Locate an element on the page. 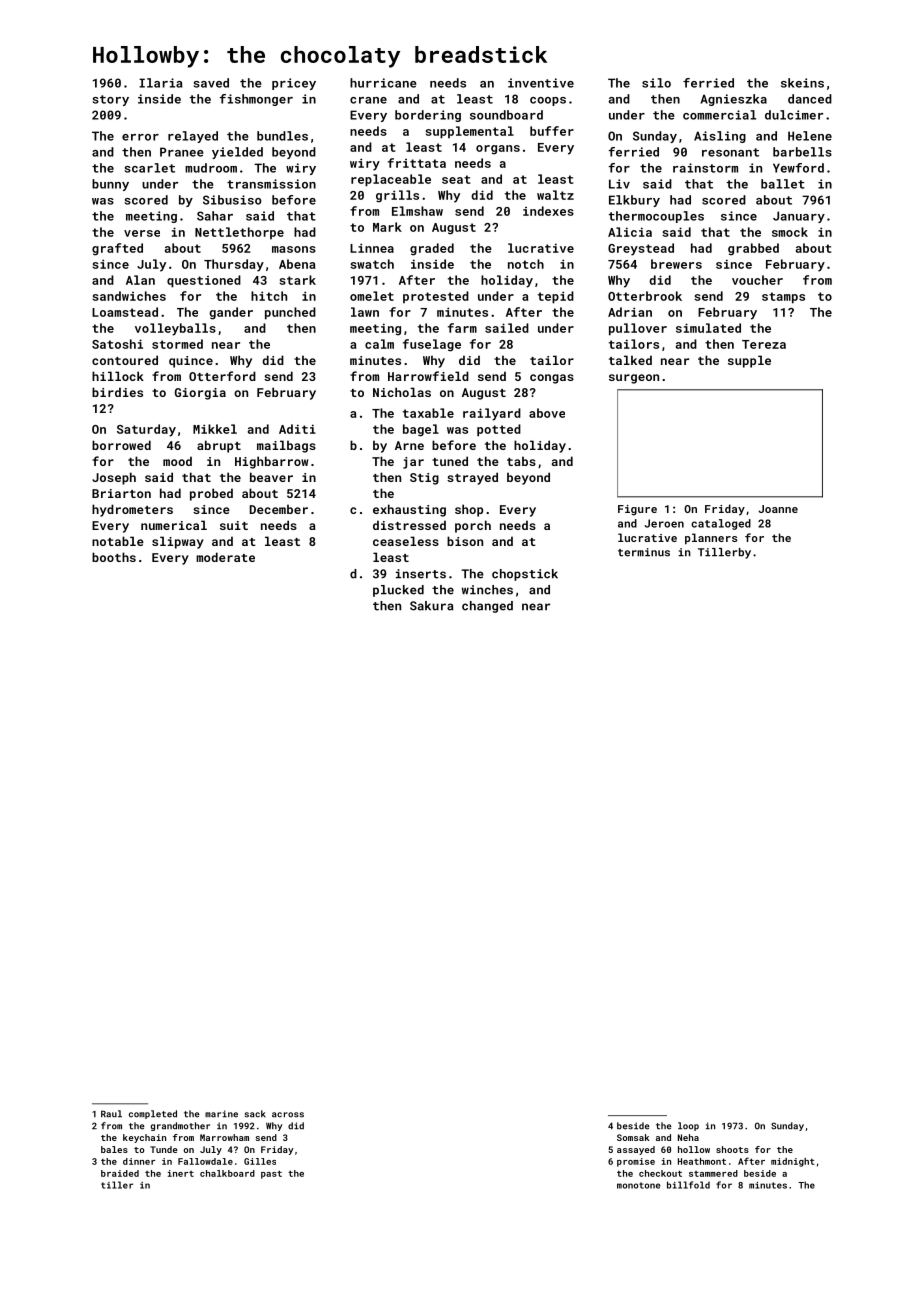 The image size is (924, 1308). past is located at coordinates (271, 1174).
